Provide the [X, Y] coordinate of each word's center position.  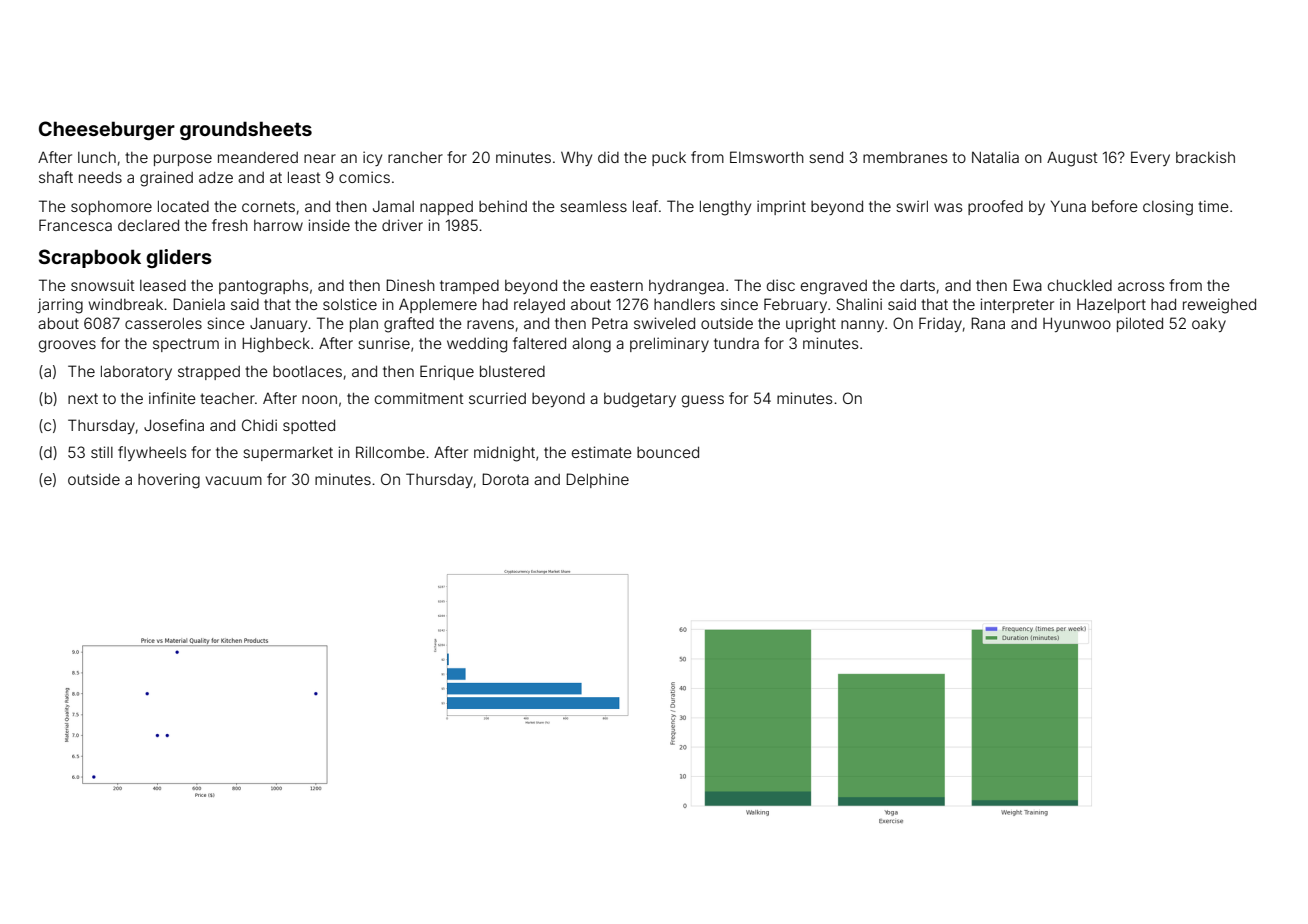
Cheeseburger [107, 130]
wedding [477, 345]
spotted [309, 426]
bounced [668, 452]
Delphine [597, 480]
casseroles [163, 323]
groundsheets [246, 130]
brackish [1205, 157]
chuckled [1080, 285]
